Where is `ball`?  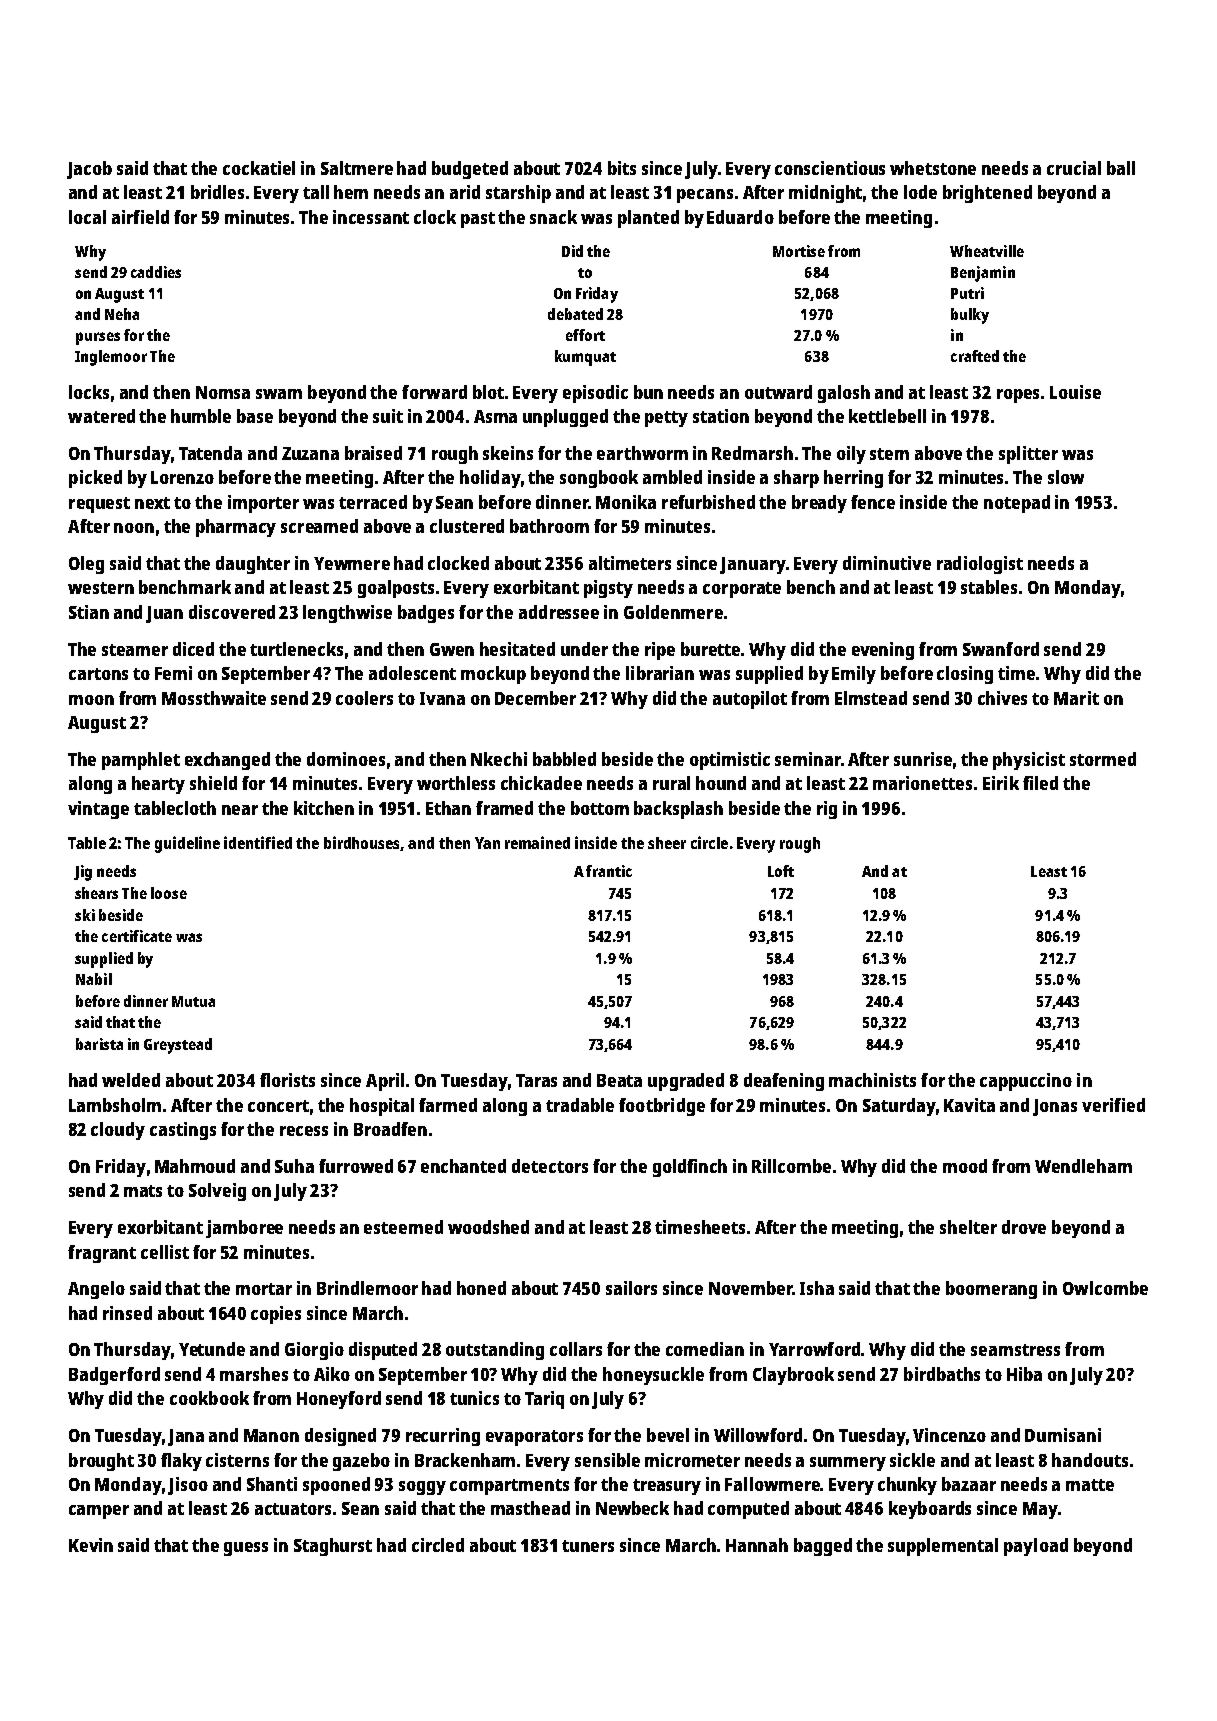 ball is located at coordinates (1121, 168).
